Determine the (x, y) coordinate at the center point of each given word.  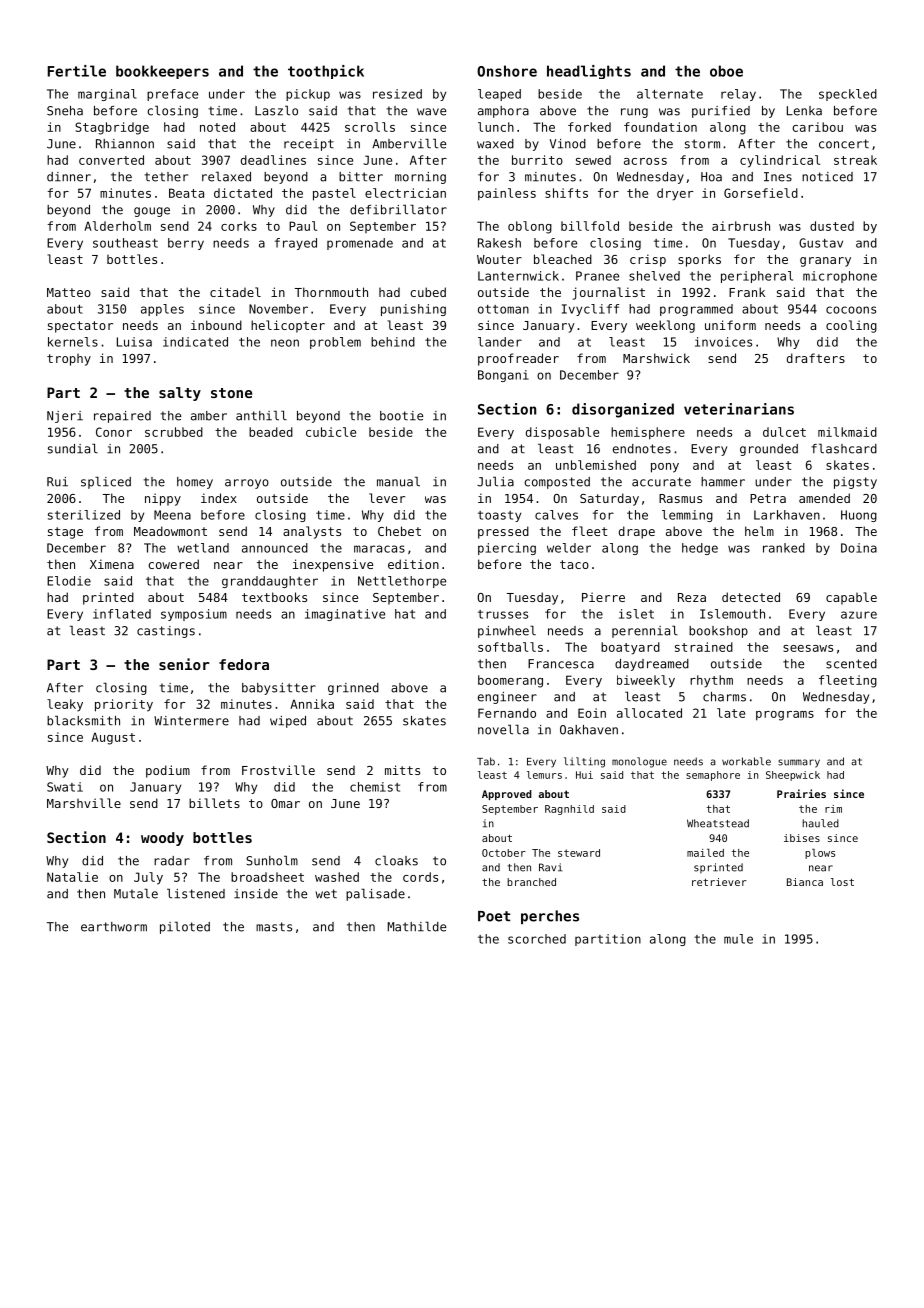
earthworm (114, 927)
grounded (769, 450)
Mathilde (417, 926)
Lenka (804, 111)
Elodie (69, 581)
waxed (495, 144)
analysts (312, 532)
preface (172, 95)
